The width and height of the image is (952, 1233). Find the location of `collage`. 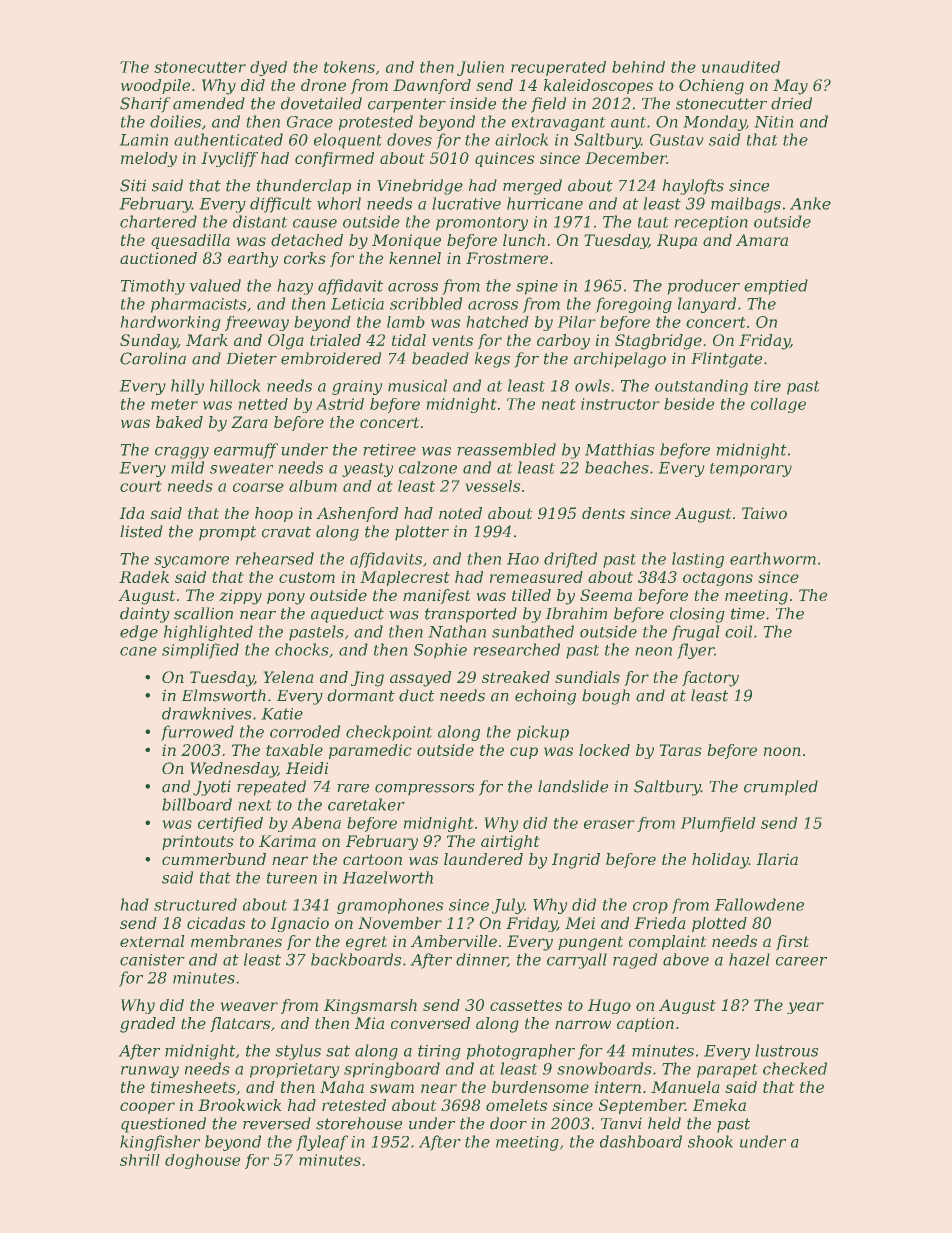

collage is located at coordinates (778, 405).
